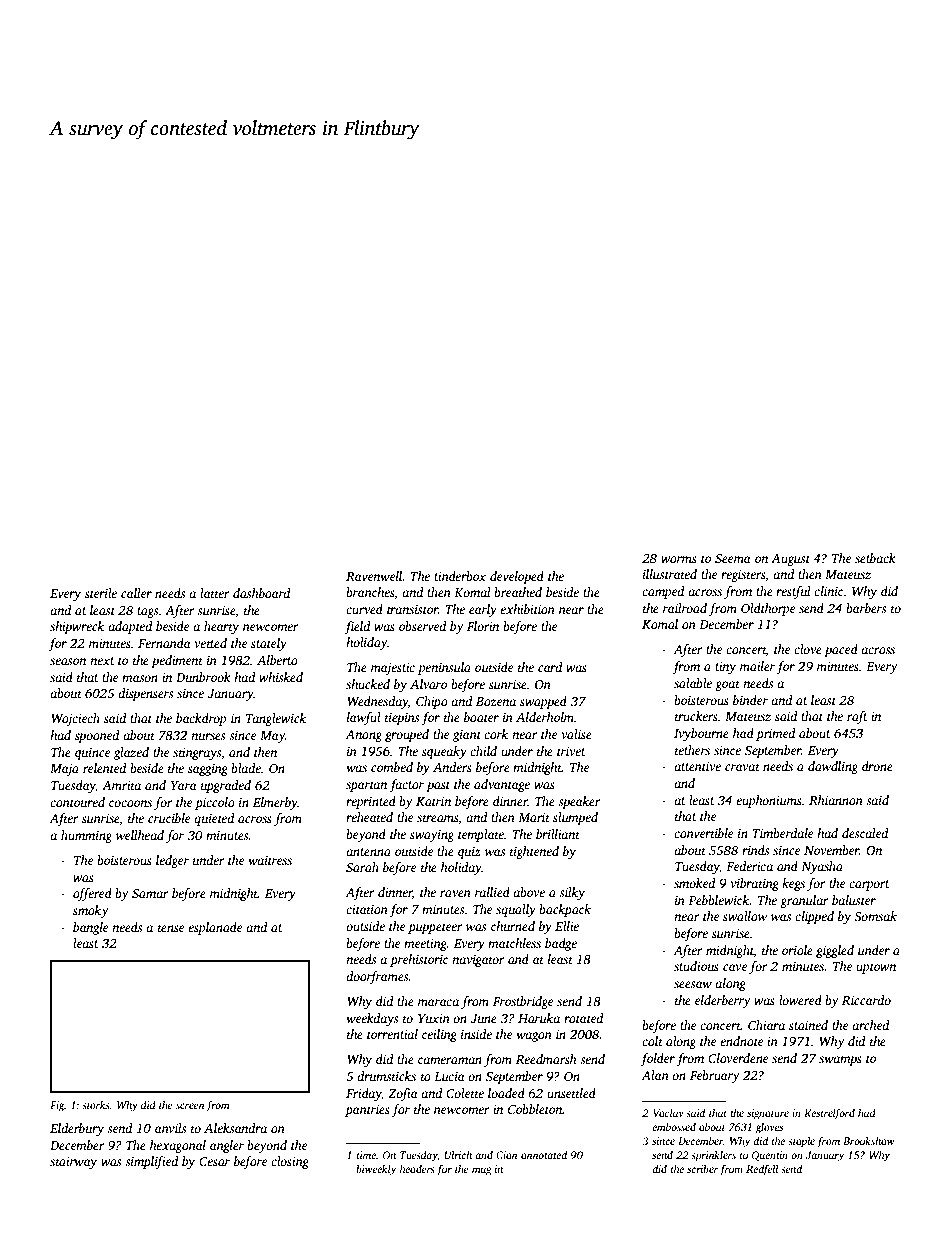 Image resolution: width=952 pixels, height=1233 pixels. I want to click on setback, so click(875, 558).
